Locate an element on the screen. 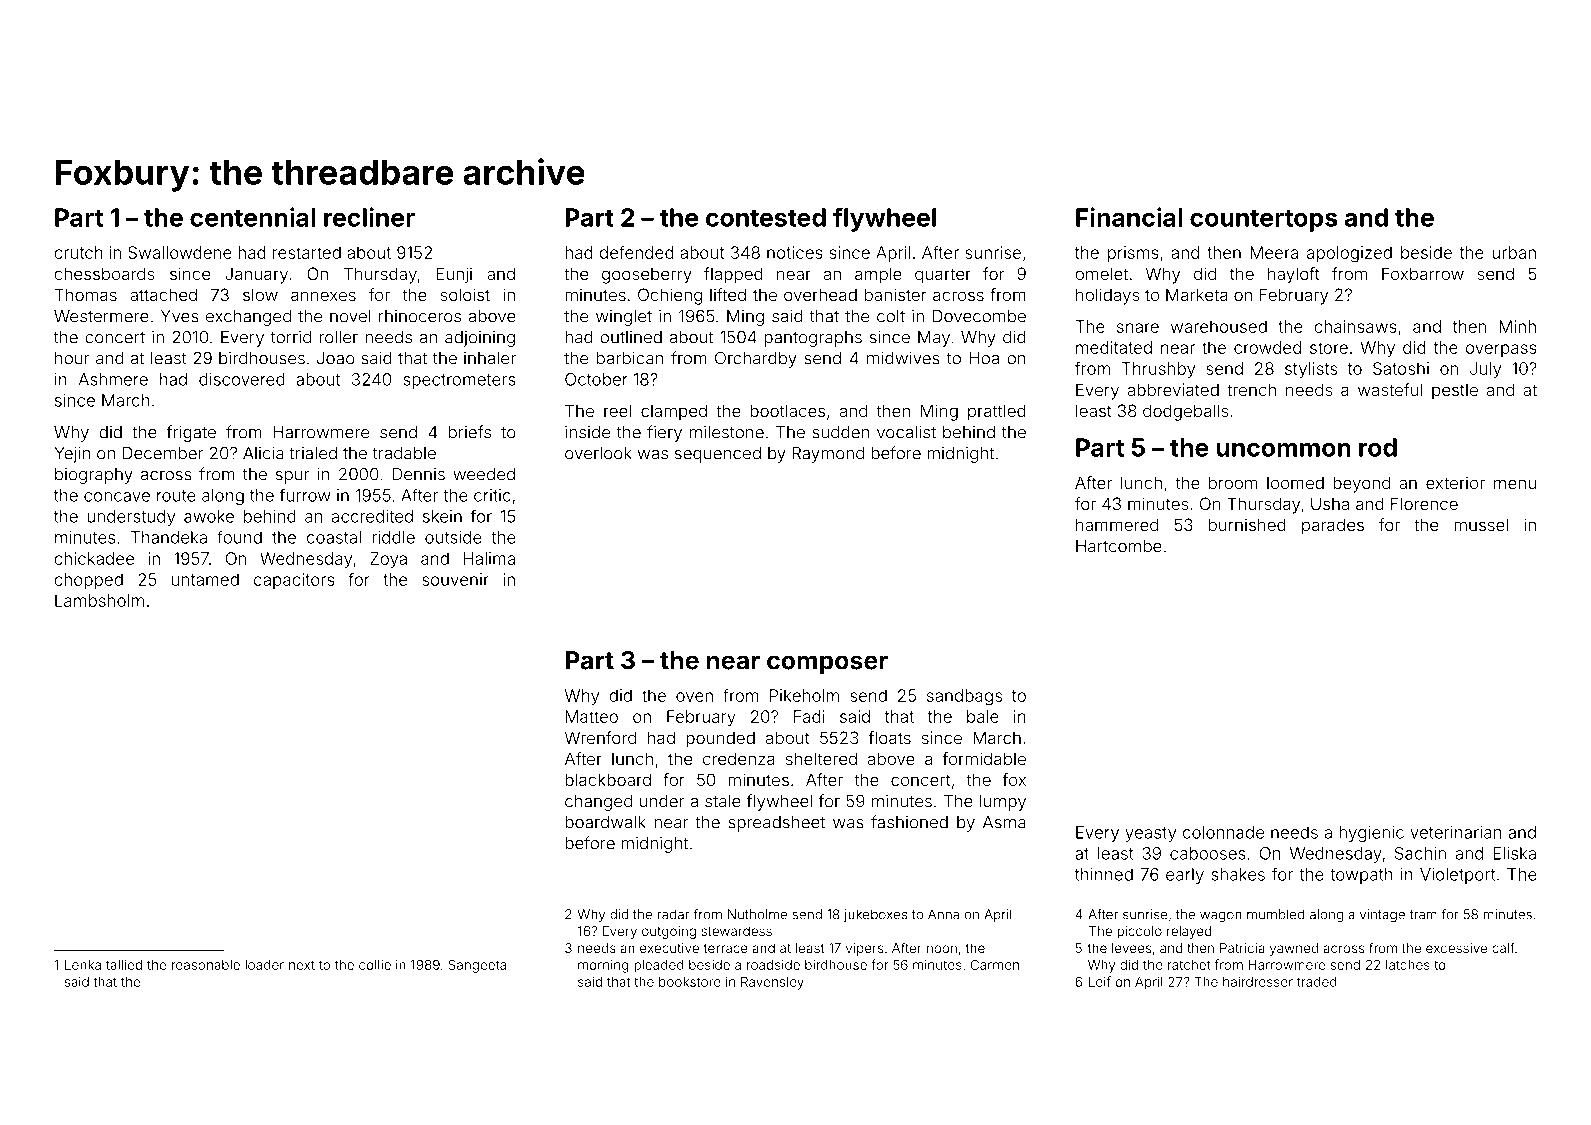 The image size is (1591, 1125). Orchardby is located at coordinates (756, 359).
